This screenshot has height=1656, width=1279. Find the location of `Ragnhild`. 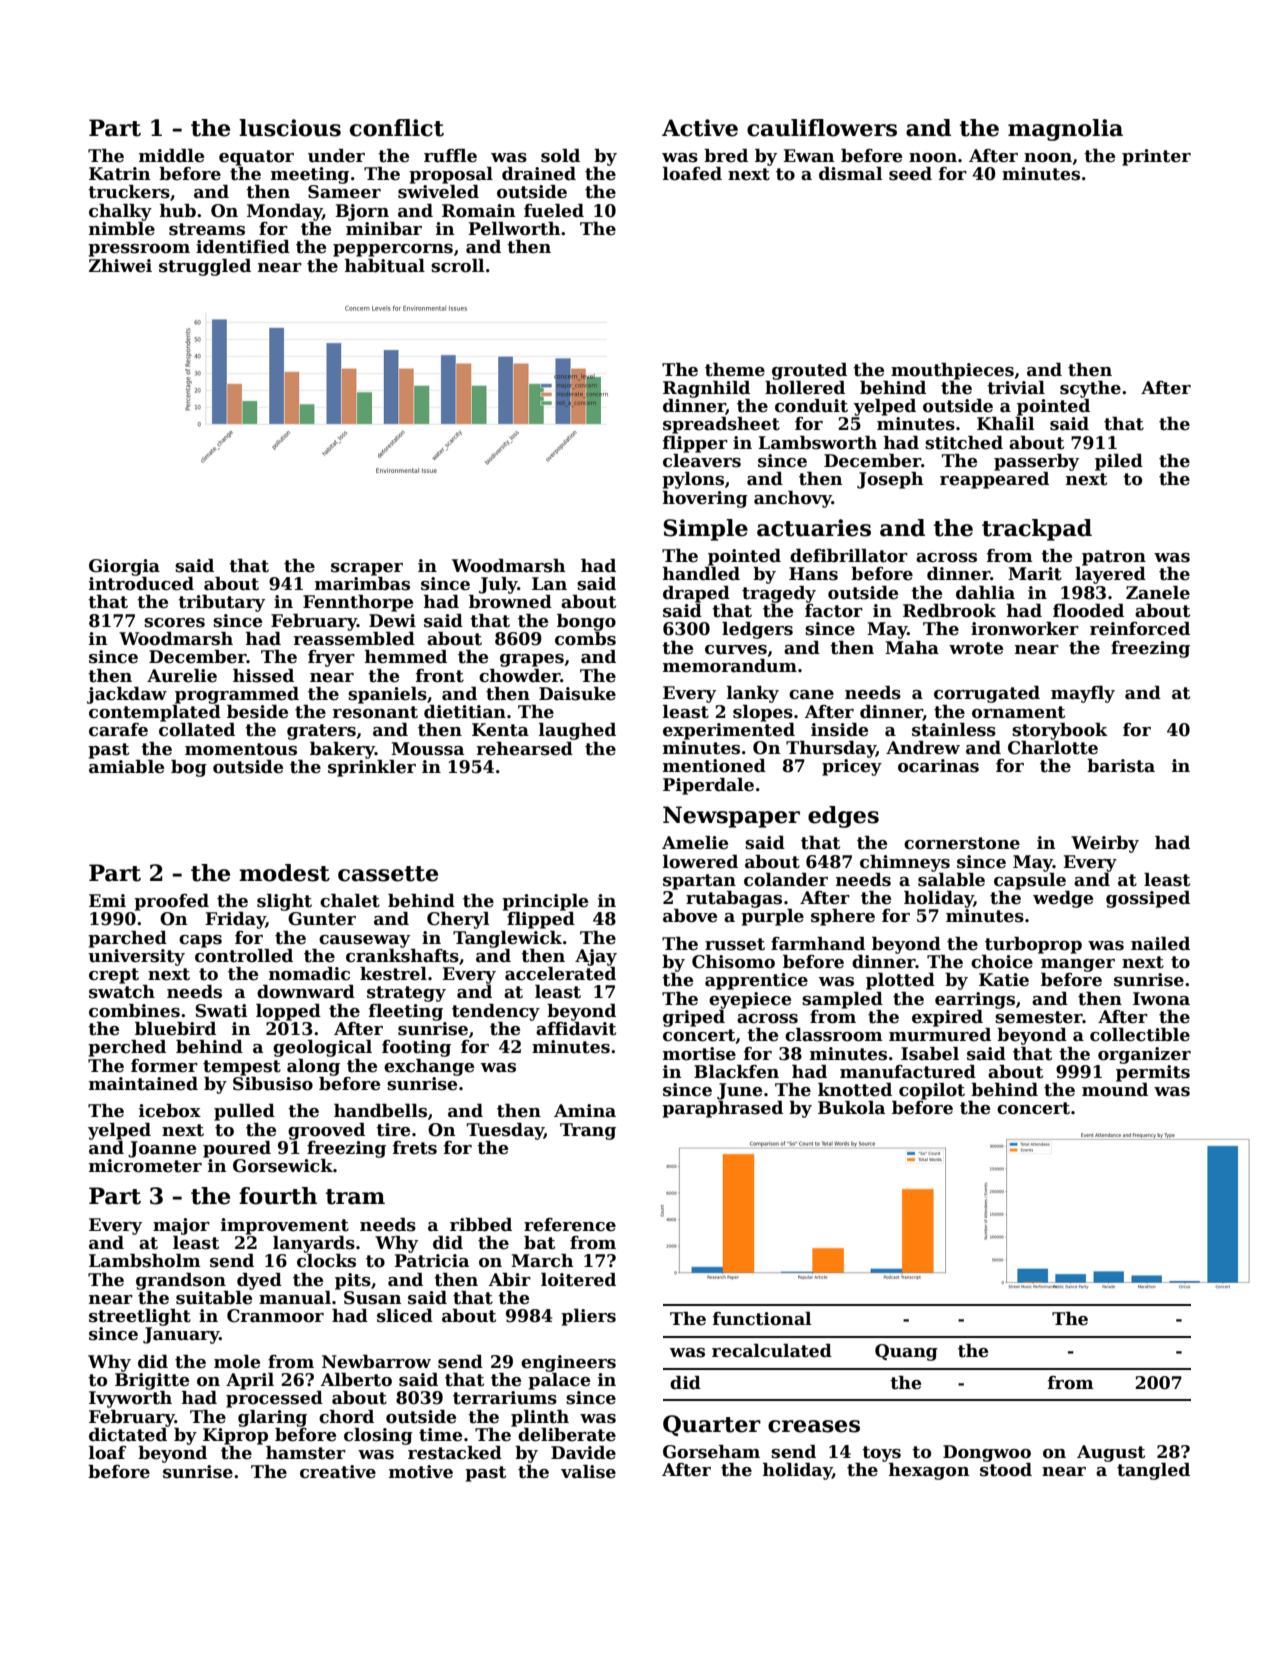

Ragnhild is located at coordinates (706, 389).
